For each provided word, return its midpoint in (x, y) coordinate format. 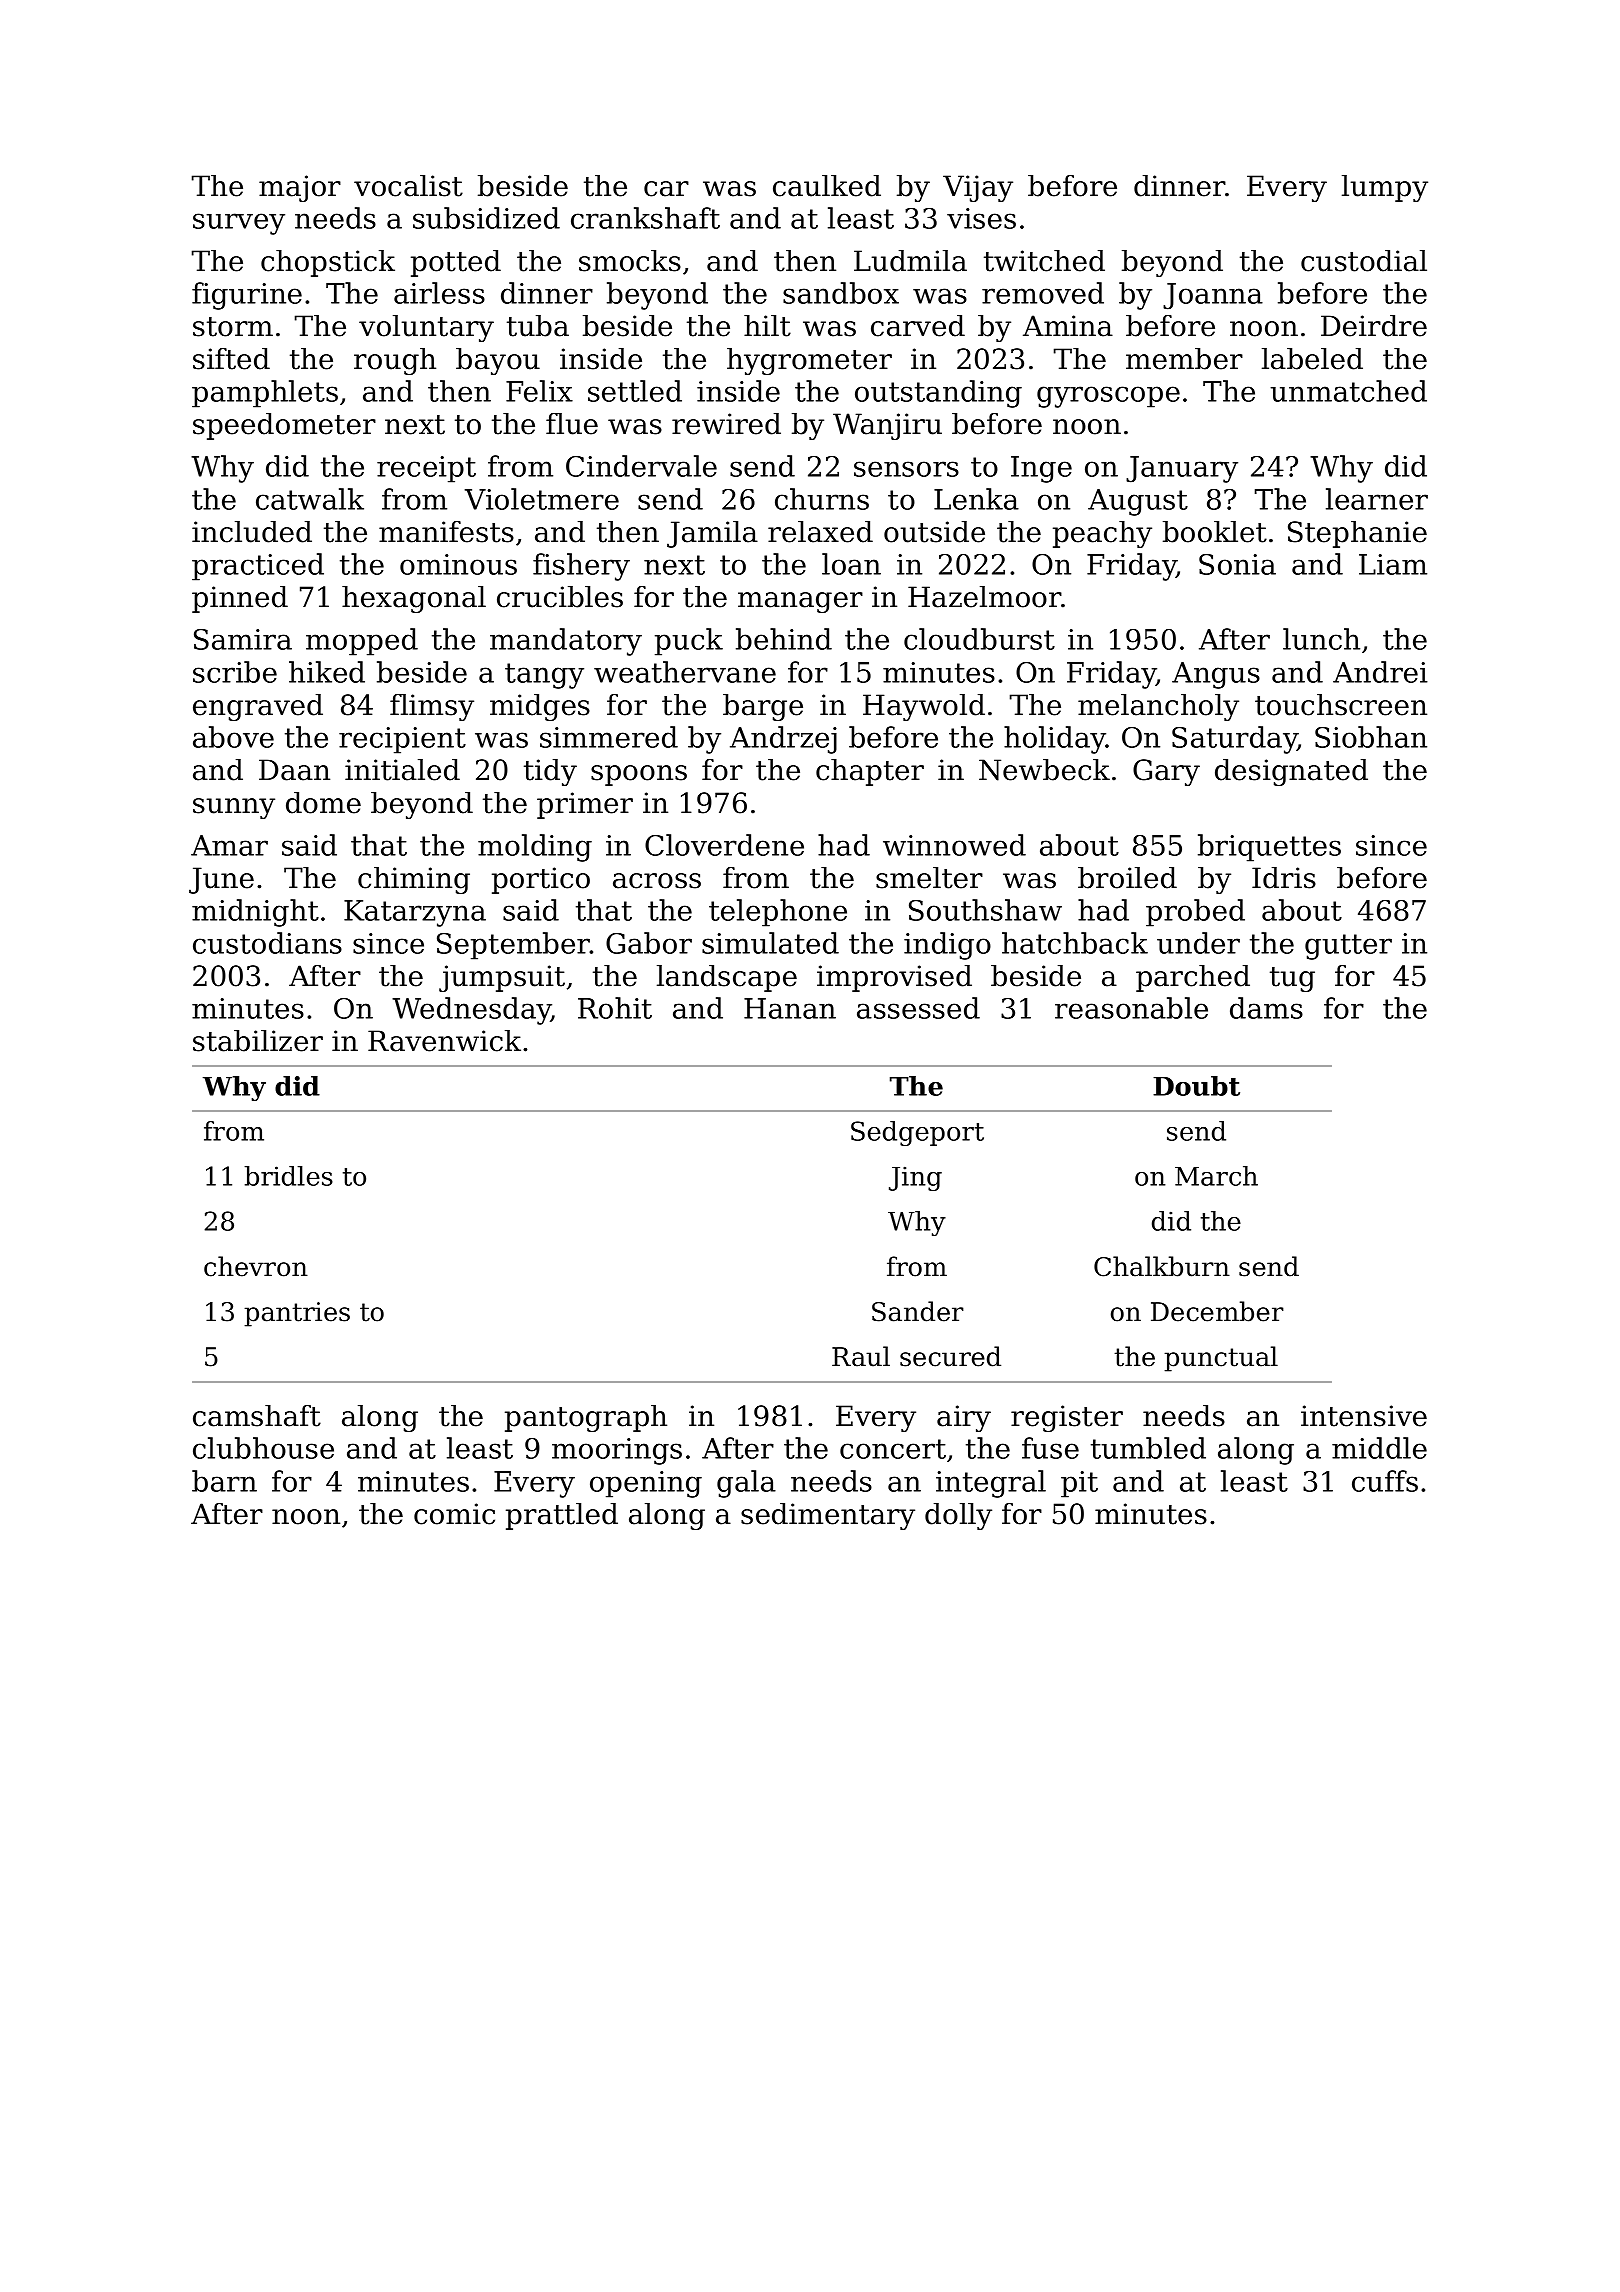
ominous (458, 564)
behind (784, 639)
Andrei (1380, 672)
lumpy (1385, 188)
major (300, 188)
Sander (918, 1311)
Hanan (790, 1008)
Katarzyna (415, 913)
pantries (297, 1314)
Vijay (978, 188)
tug (1292, 979)
